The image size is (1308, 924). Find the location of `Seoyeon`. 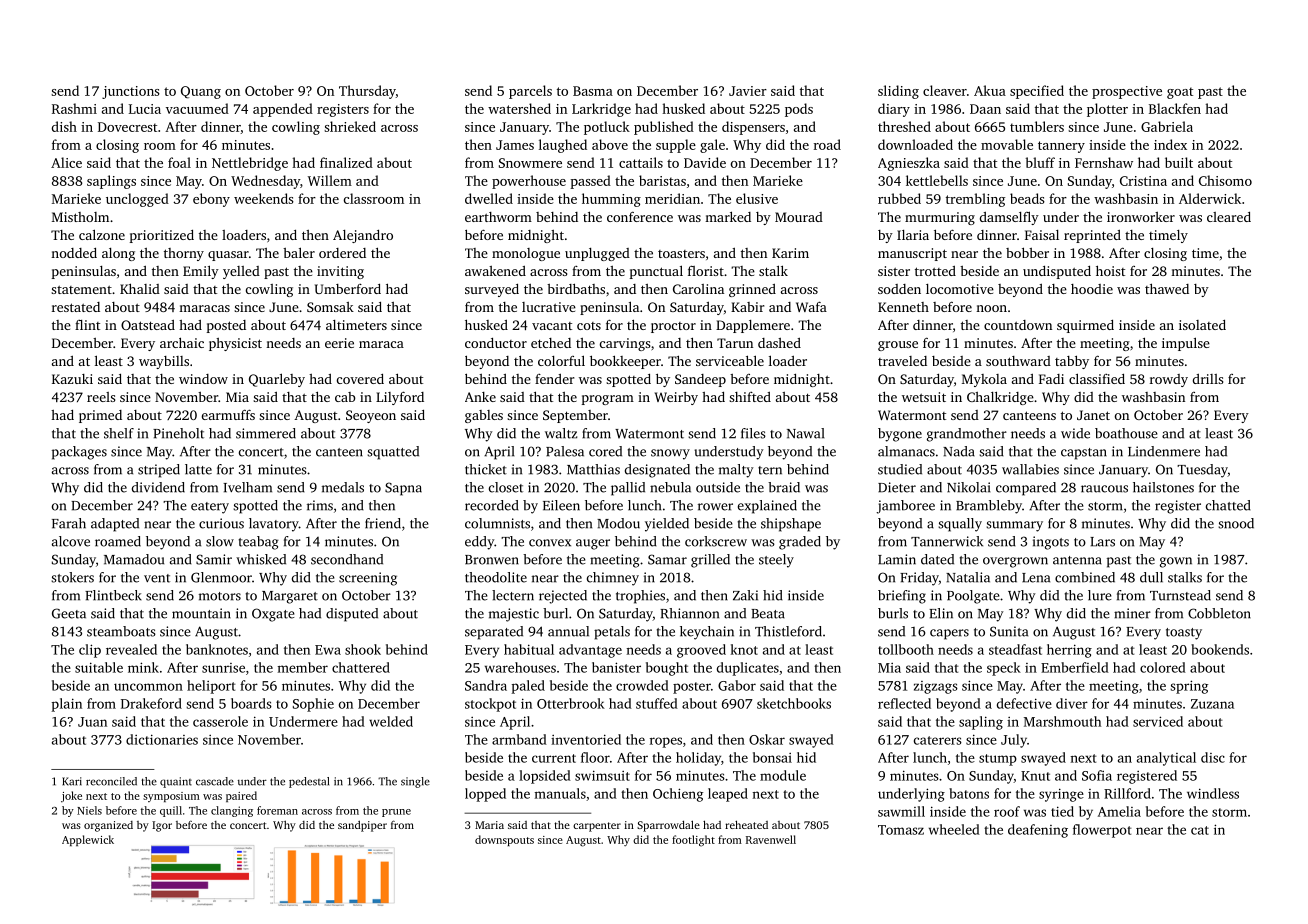

Seoyeon is located at coordinates (371, 416).
